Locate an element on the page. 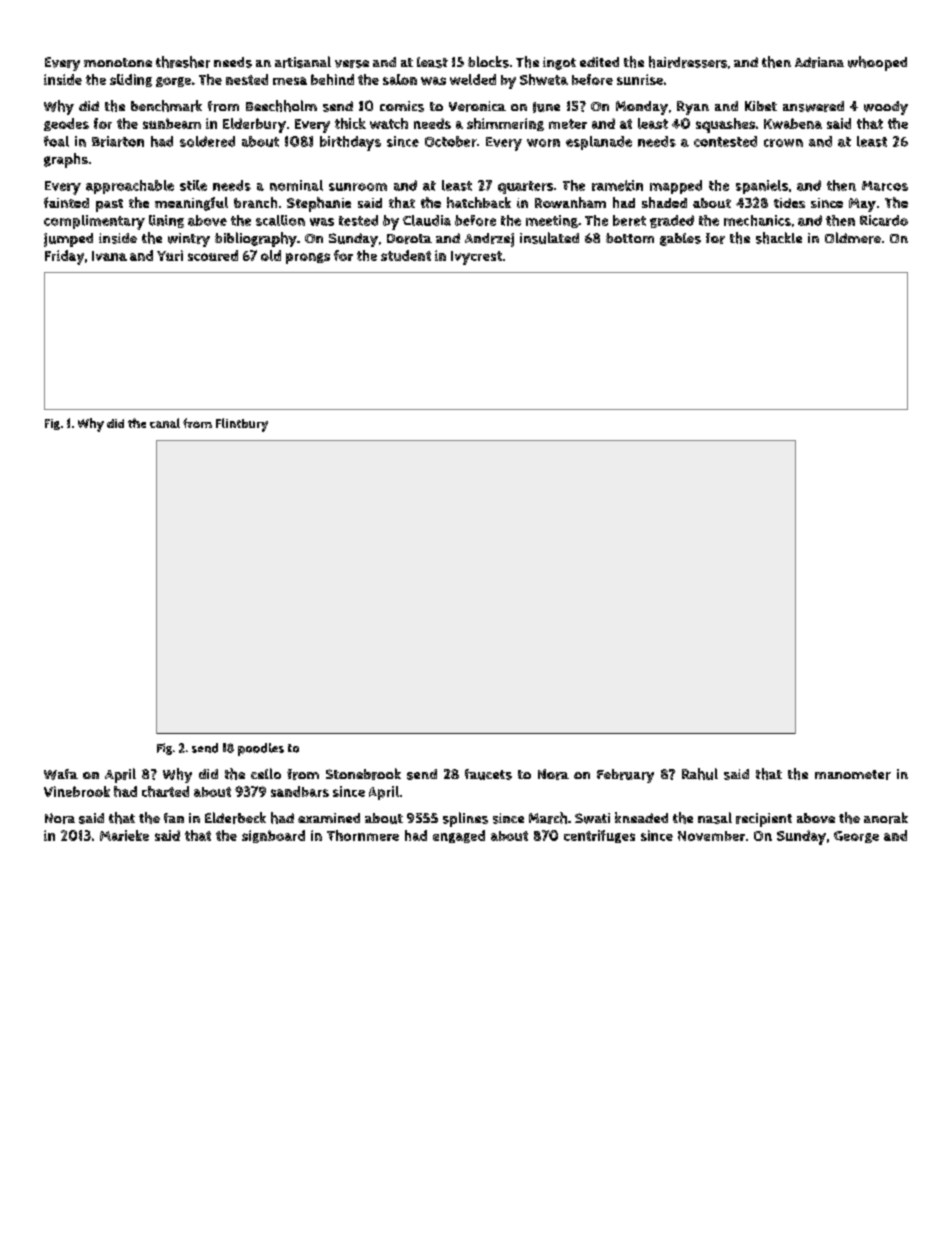 This document has height=1233, width=952. Oldmere is located at coordinates (853, 238).
